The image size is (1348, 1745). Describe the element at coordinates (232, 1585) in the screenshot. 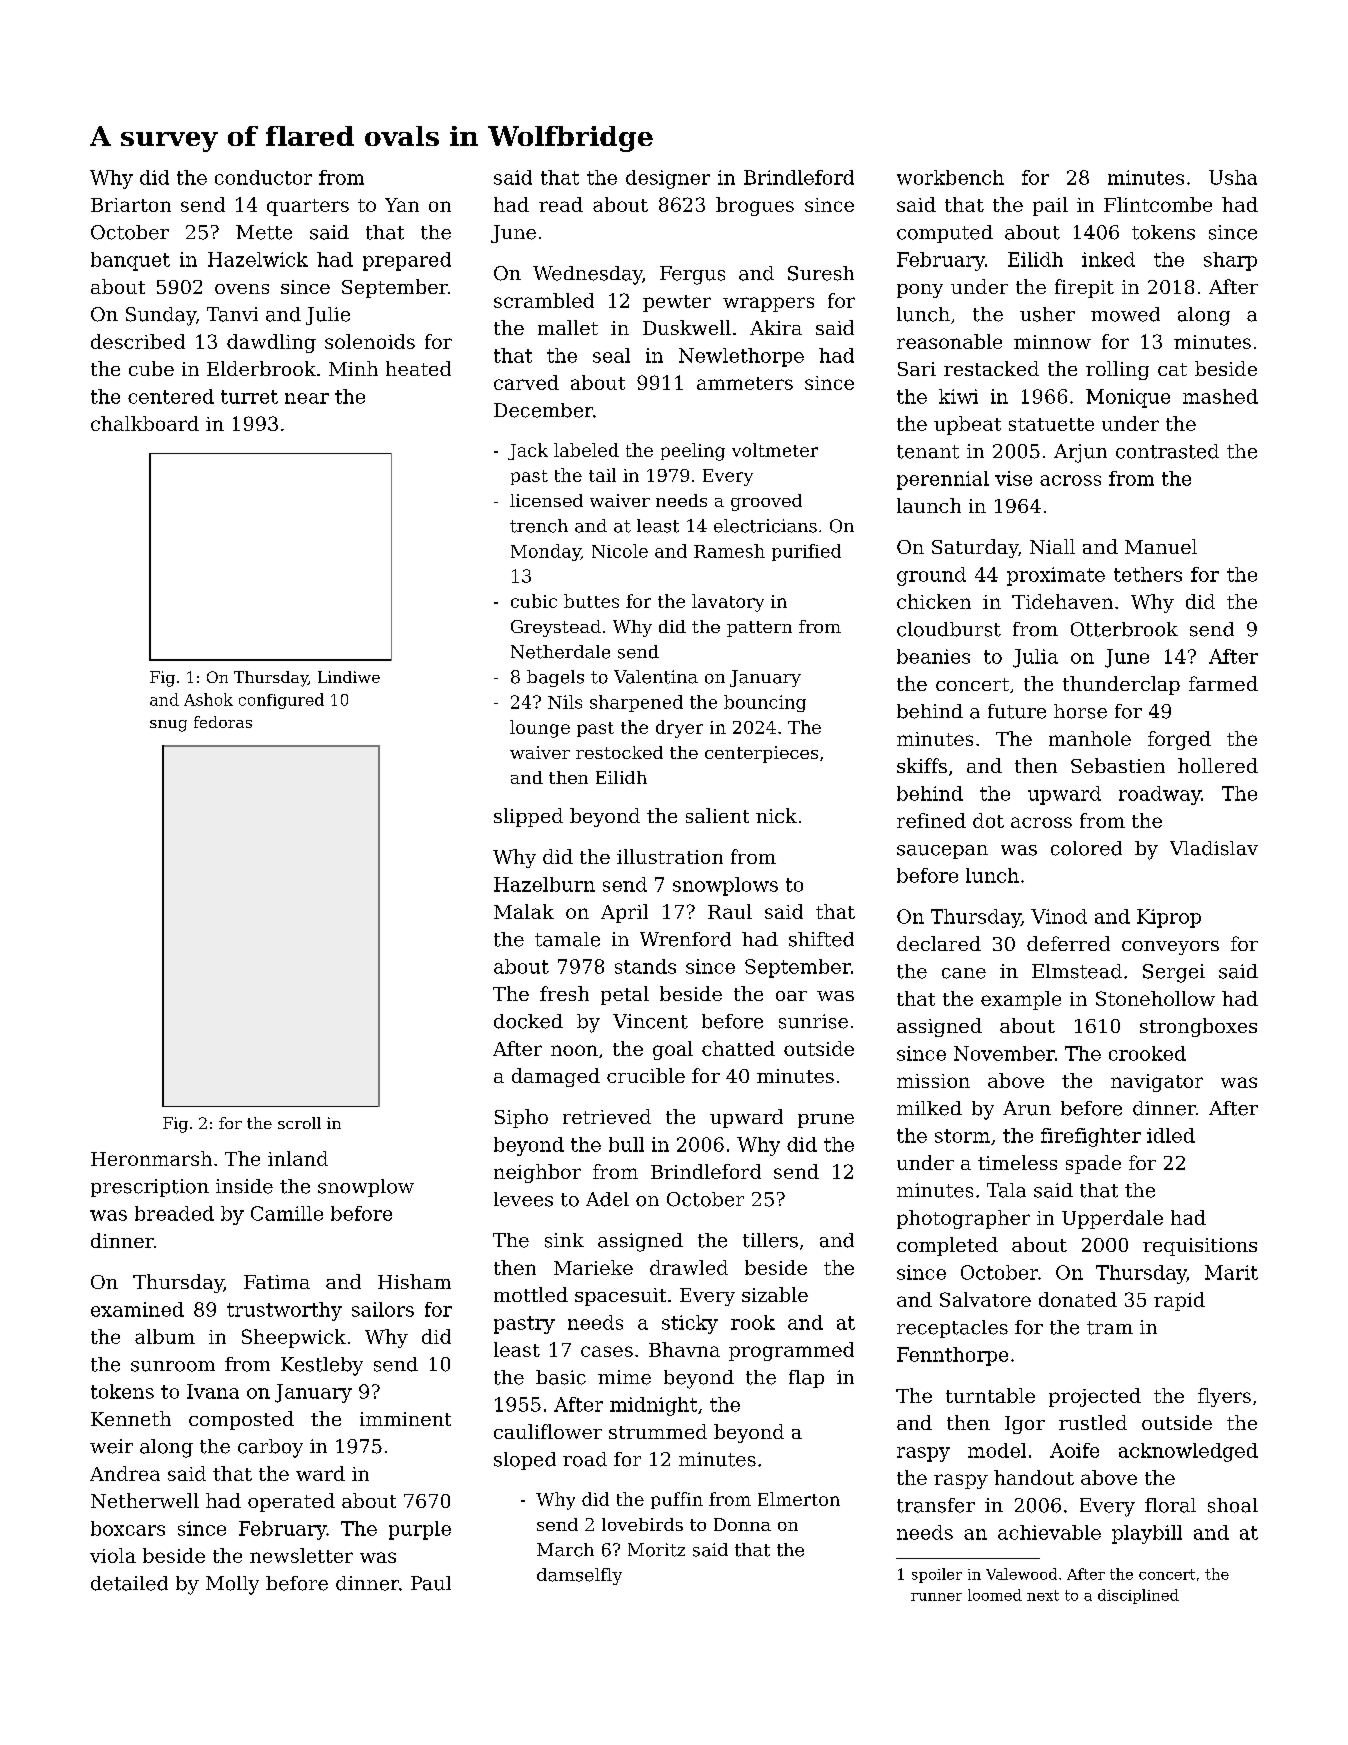

I see `Molly` at that location.
